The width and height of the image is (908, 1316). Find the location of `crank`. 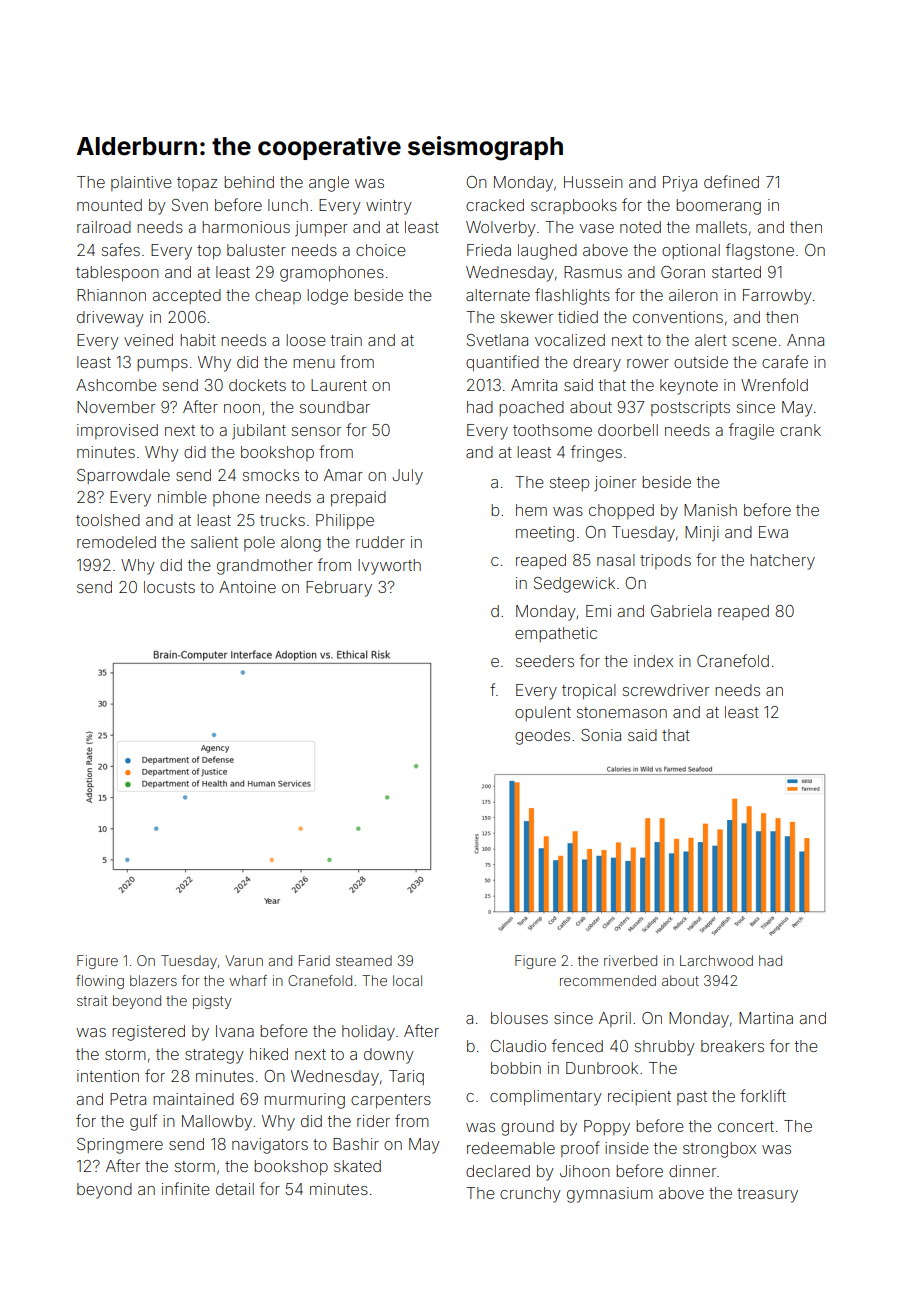

crank is located at coordinates (800, 430).
